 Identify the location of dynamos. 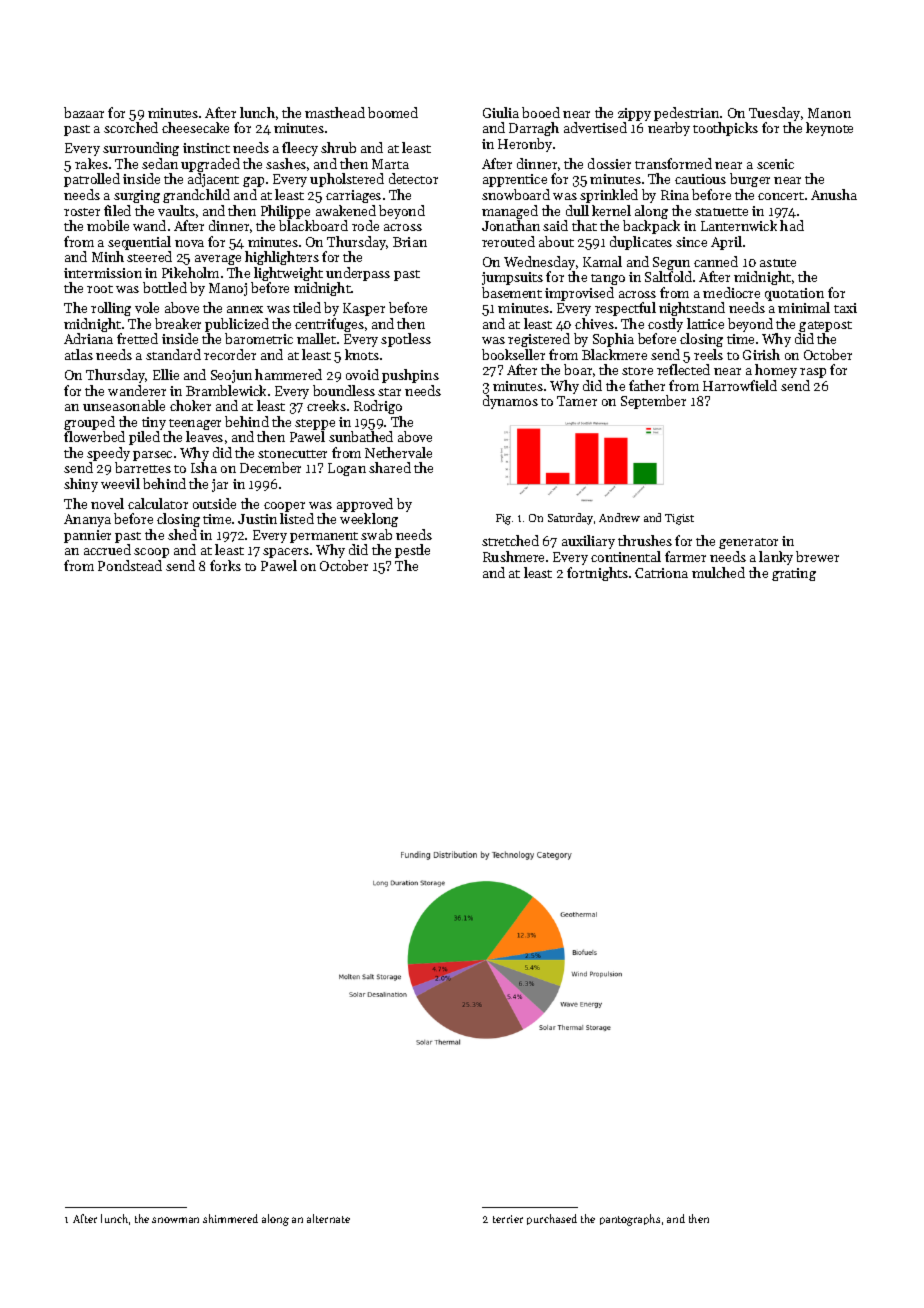
(510, 402).
